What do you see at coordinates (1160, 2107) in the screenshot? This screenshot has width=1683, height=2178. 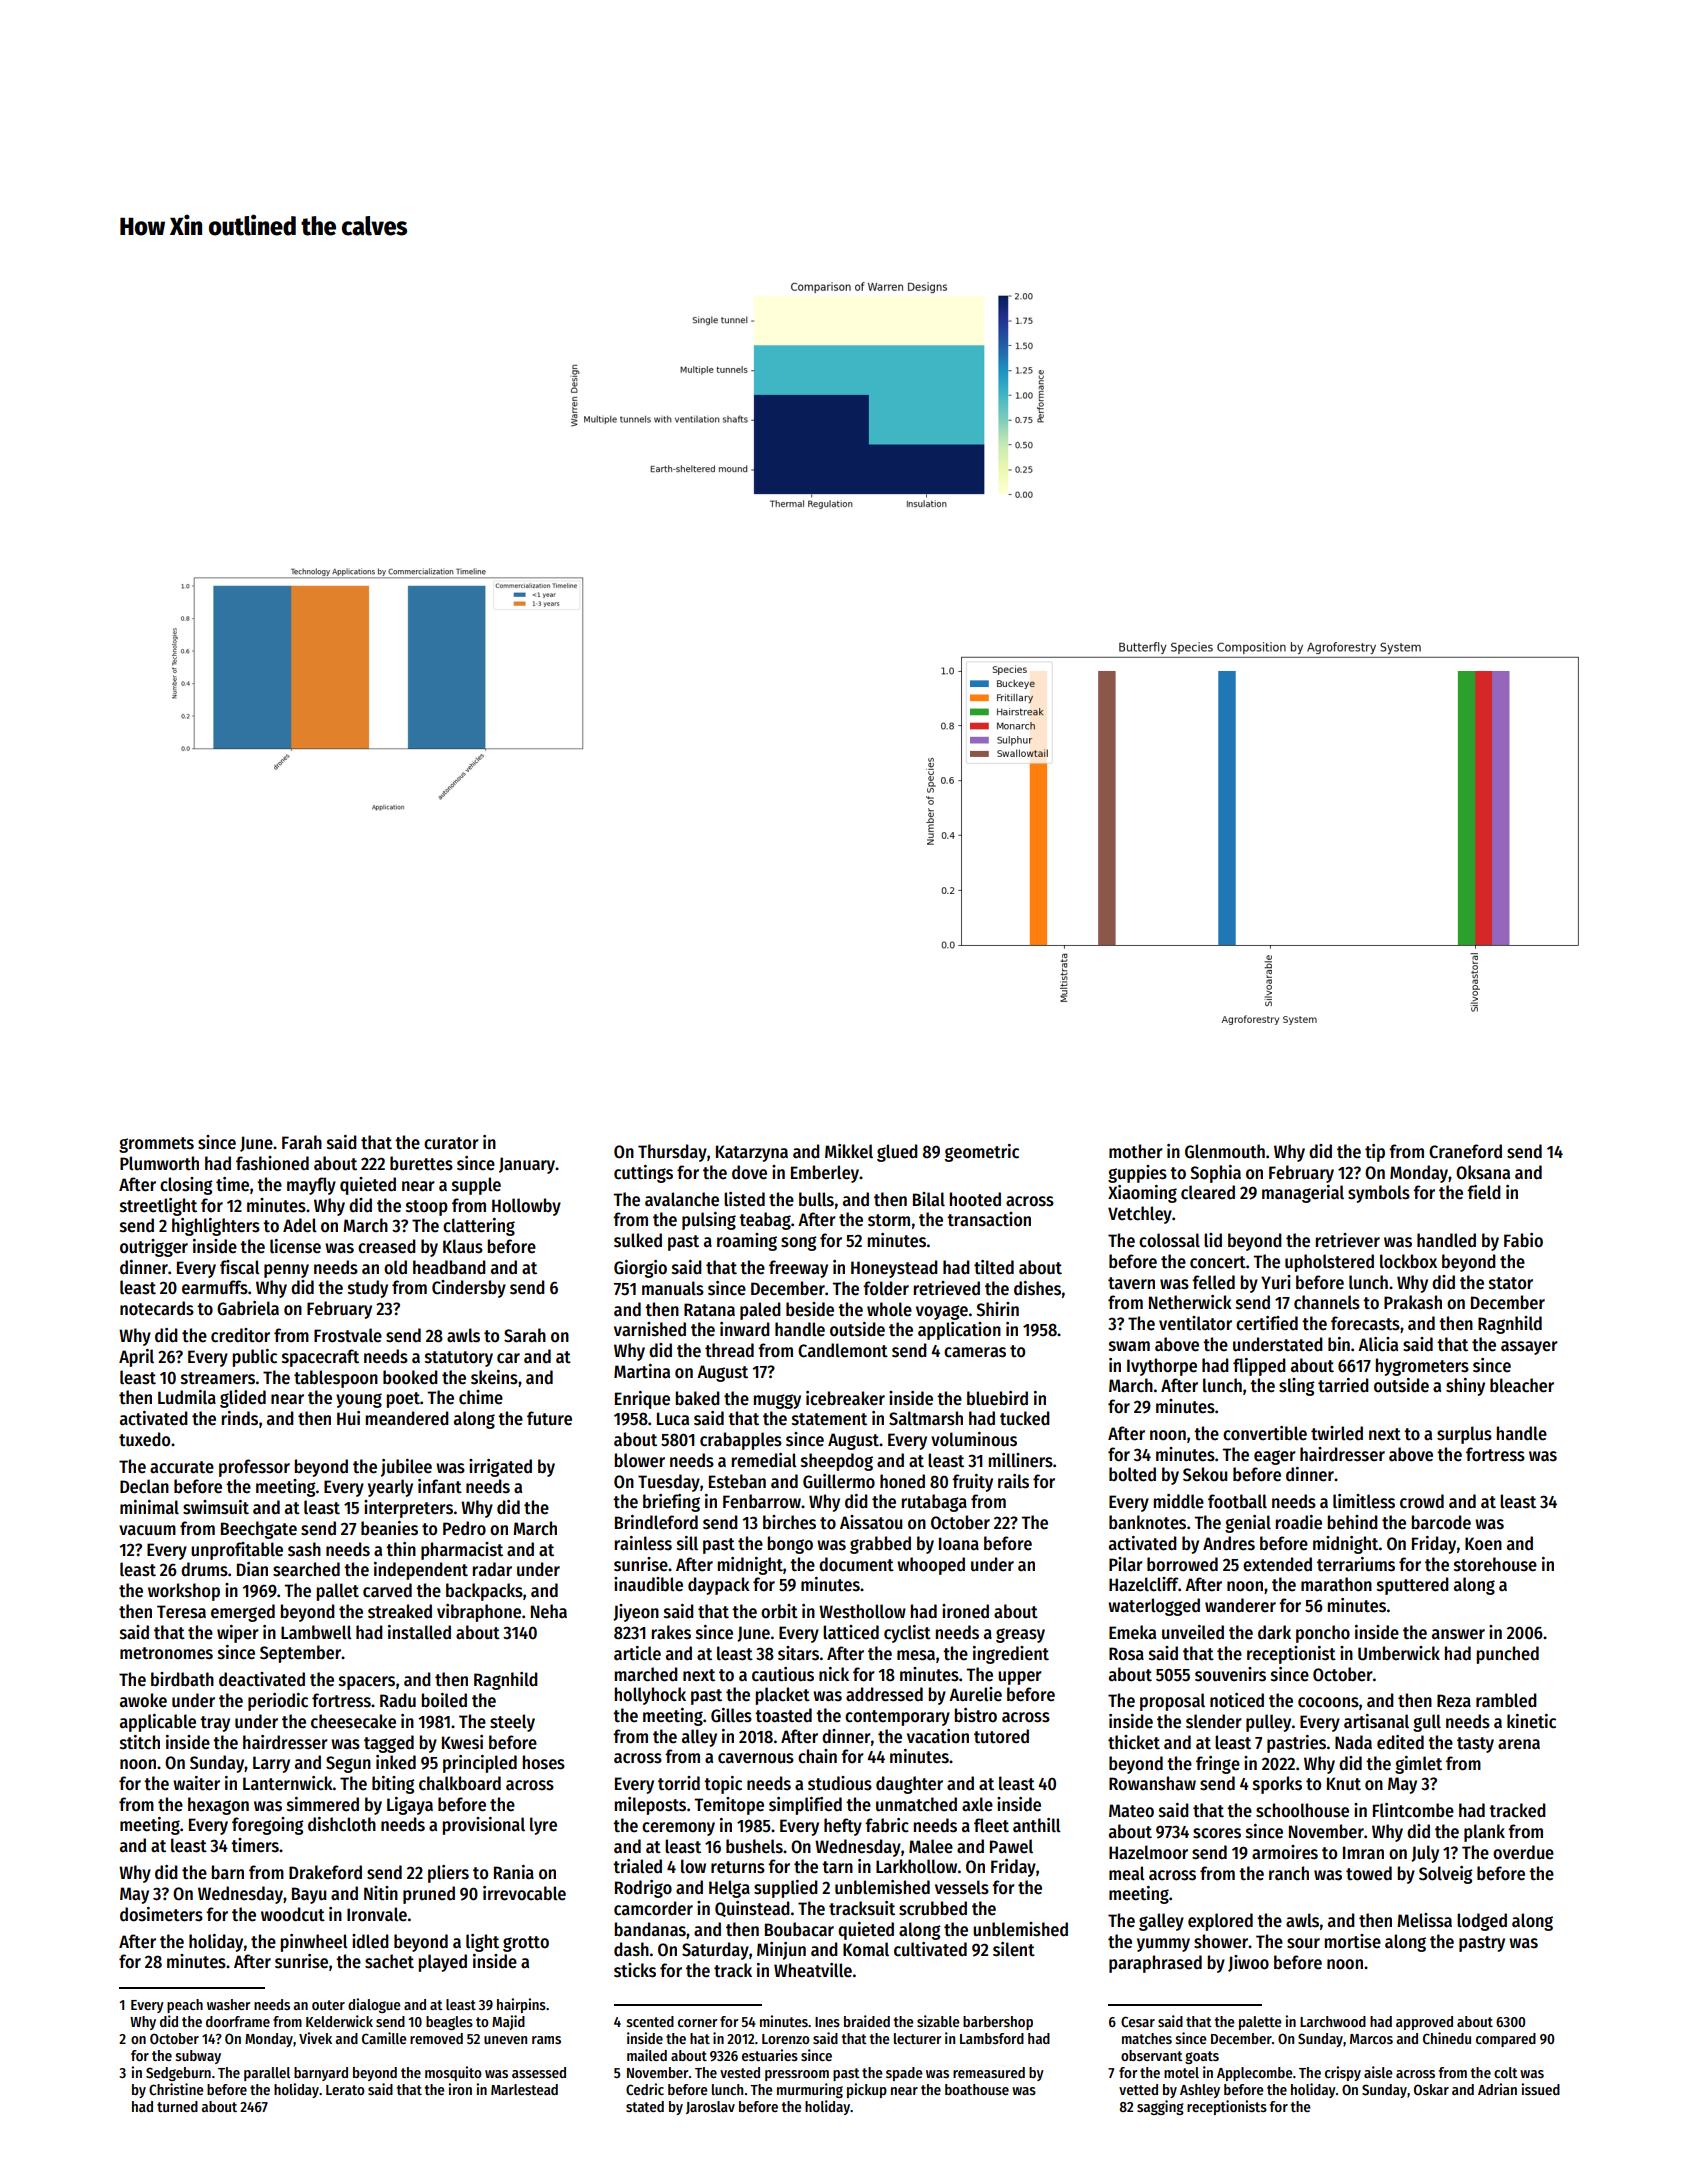 I see `sagging` at bounding box center [1160, 2107].
